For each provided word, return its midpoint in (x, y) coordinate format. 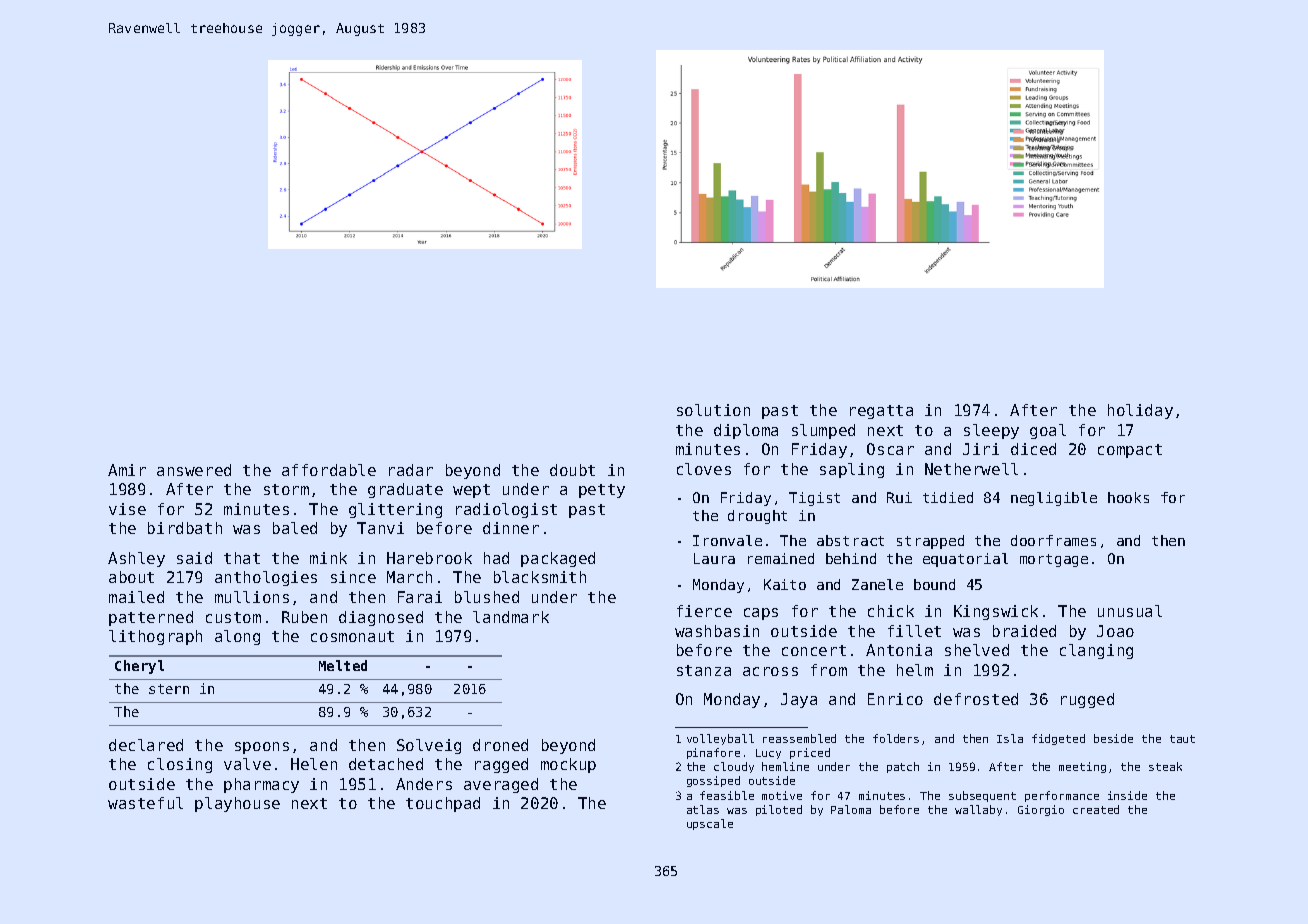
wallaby (978, 810)
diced (1033, 449)
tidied (948, 497)
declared (146, 745)
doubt (572, 470)
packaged (558, 559)
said (194, 558)
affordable (329, 470)
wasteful (145, 803)
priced (810, 753)
